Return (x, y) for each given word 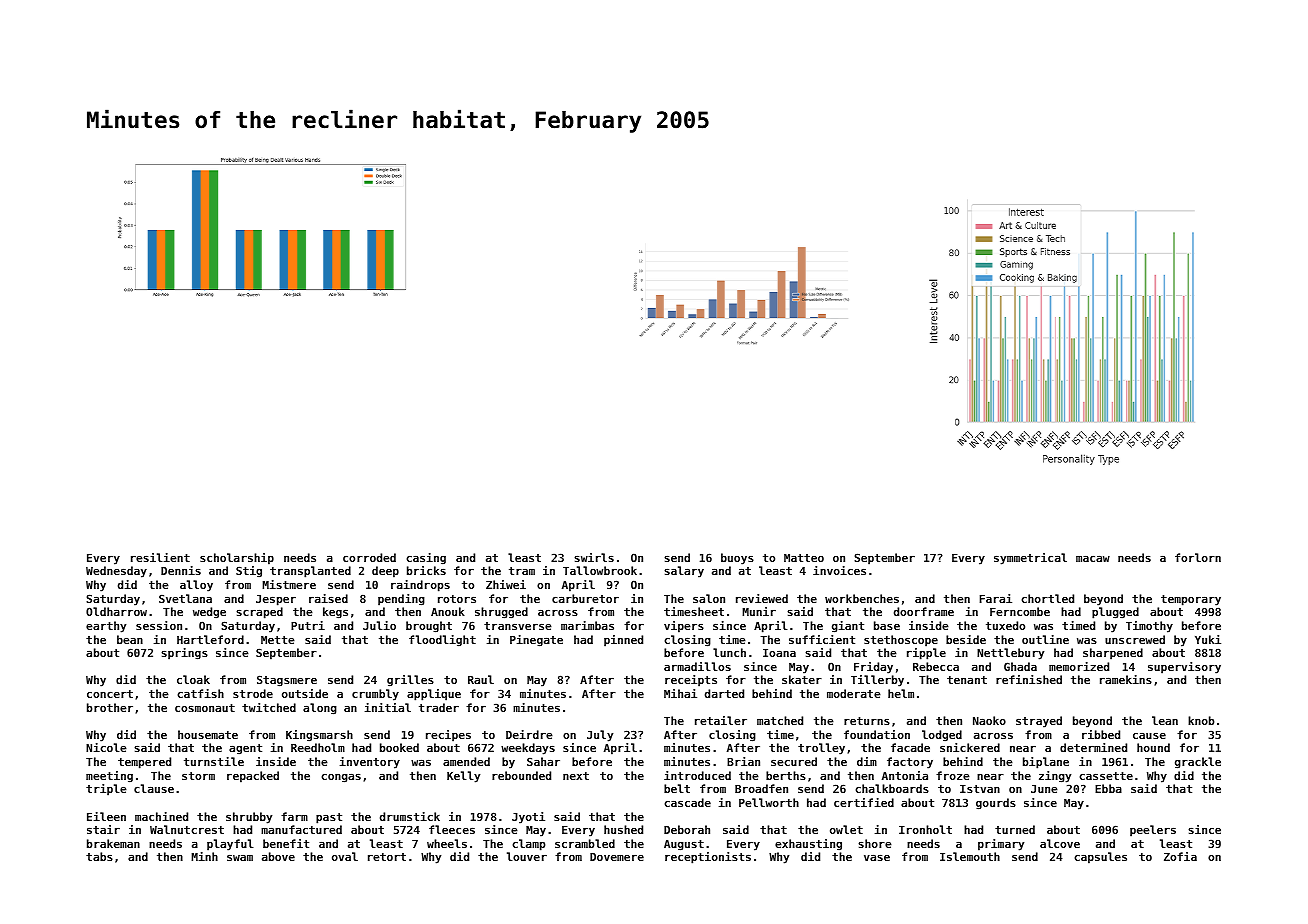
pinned (623, 641)
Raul (481, 679)
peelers (1153, 831)
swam (240, 857)
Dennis (181, 570)
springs (184, 654)
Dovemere (617, 857)
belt (677, 788)
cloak (193, 679)
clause (154, 788)
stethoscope (901, 641)
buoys (737, 559)
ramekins (1126, 679)
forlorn (1198, 557)
